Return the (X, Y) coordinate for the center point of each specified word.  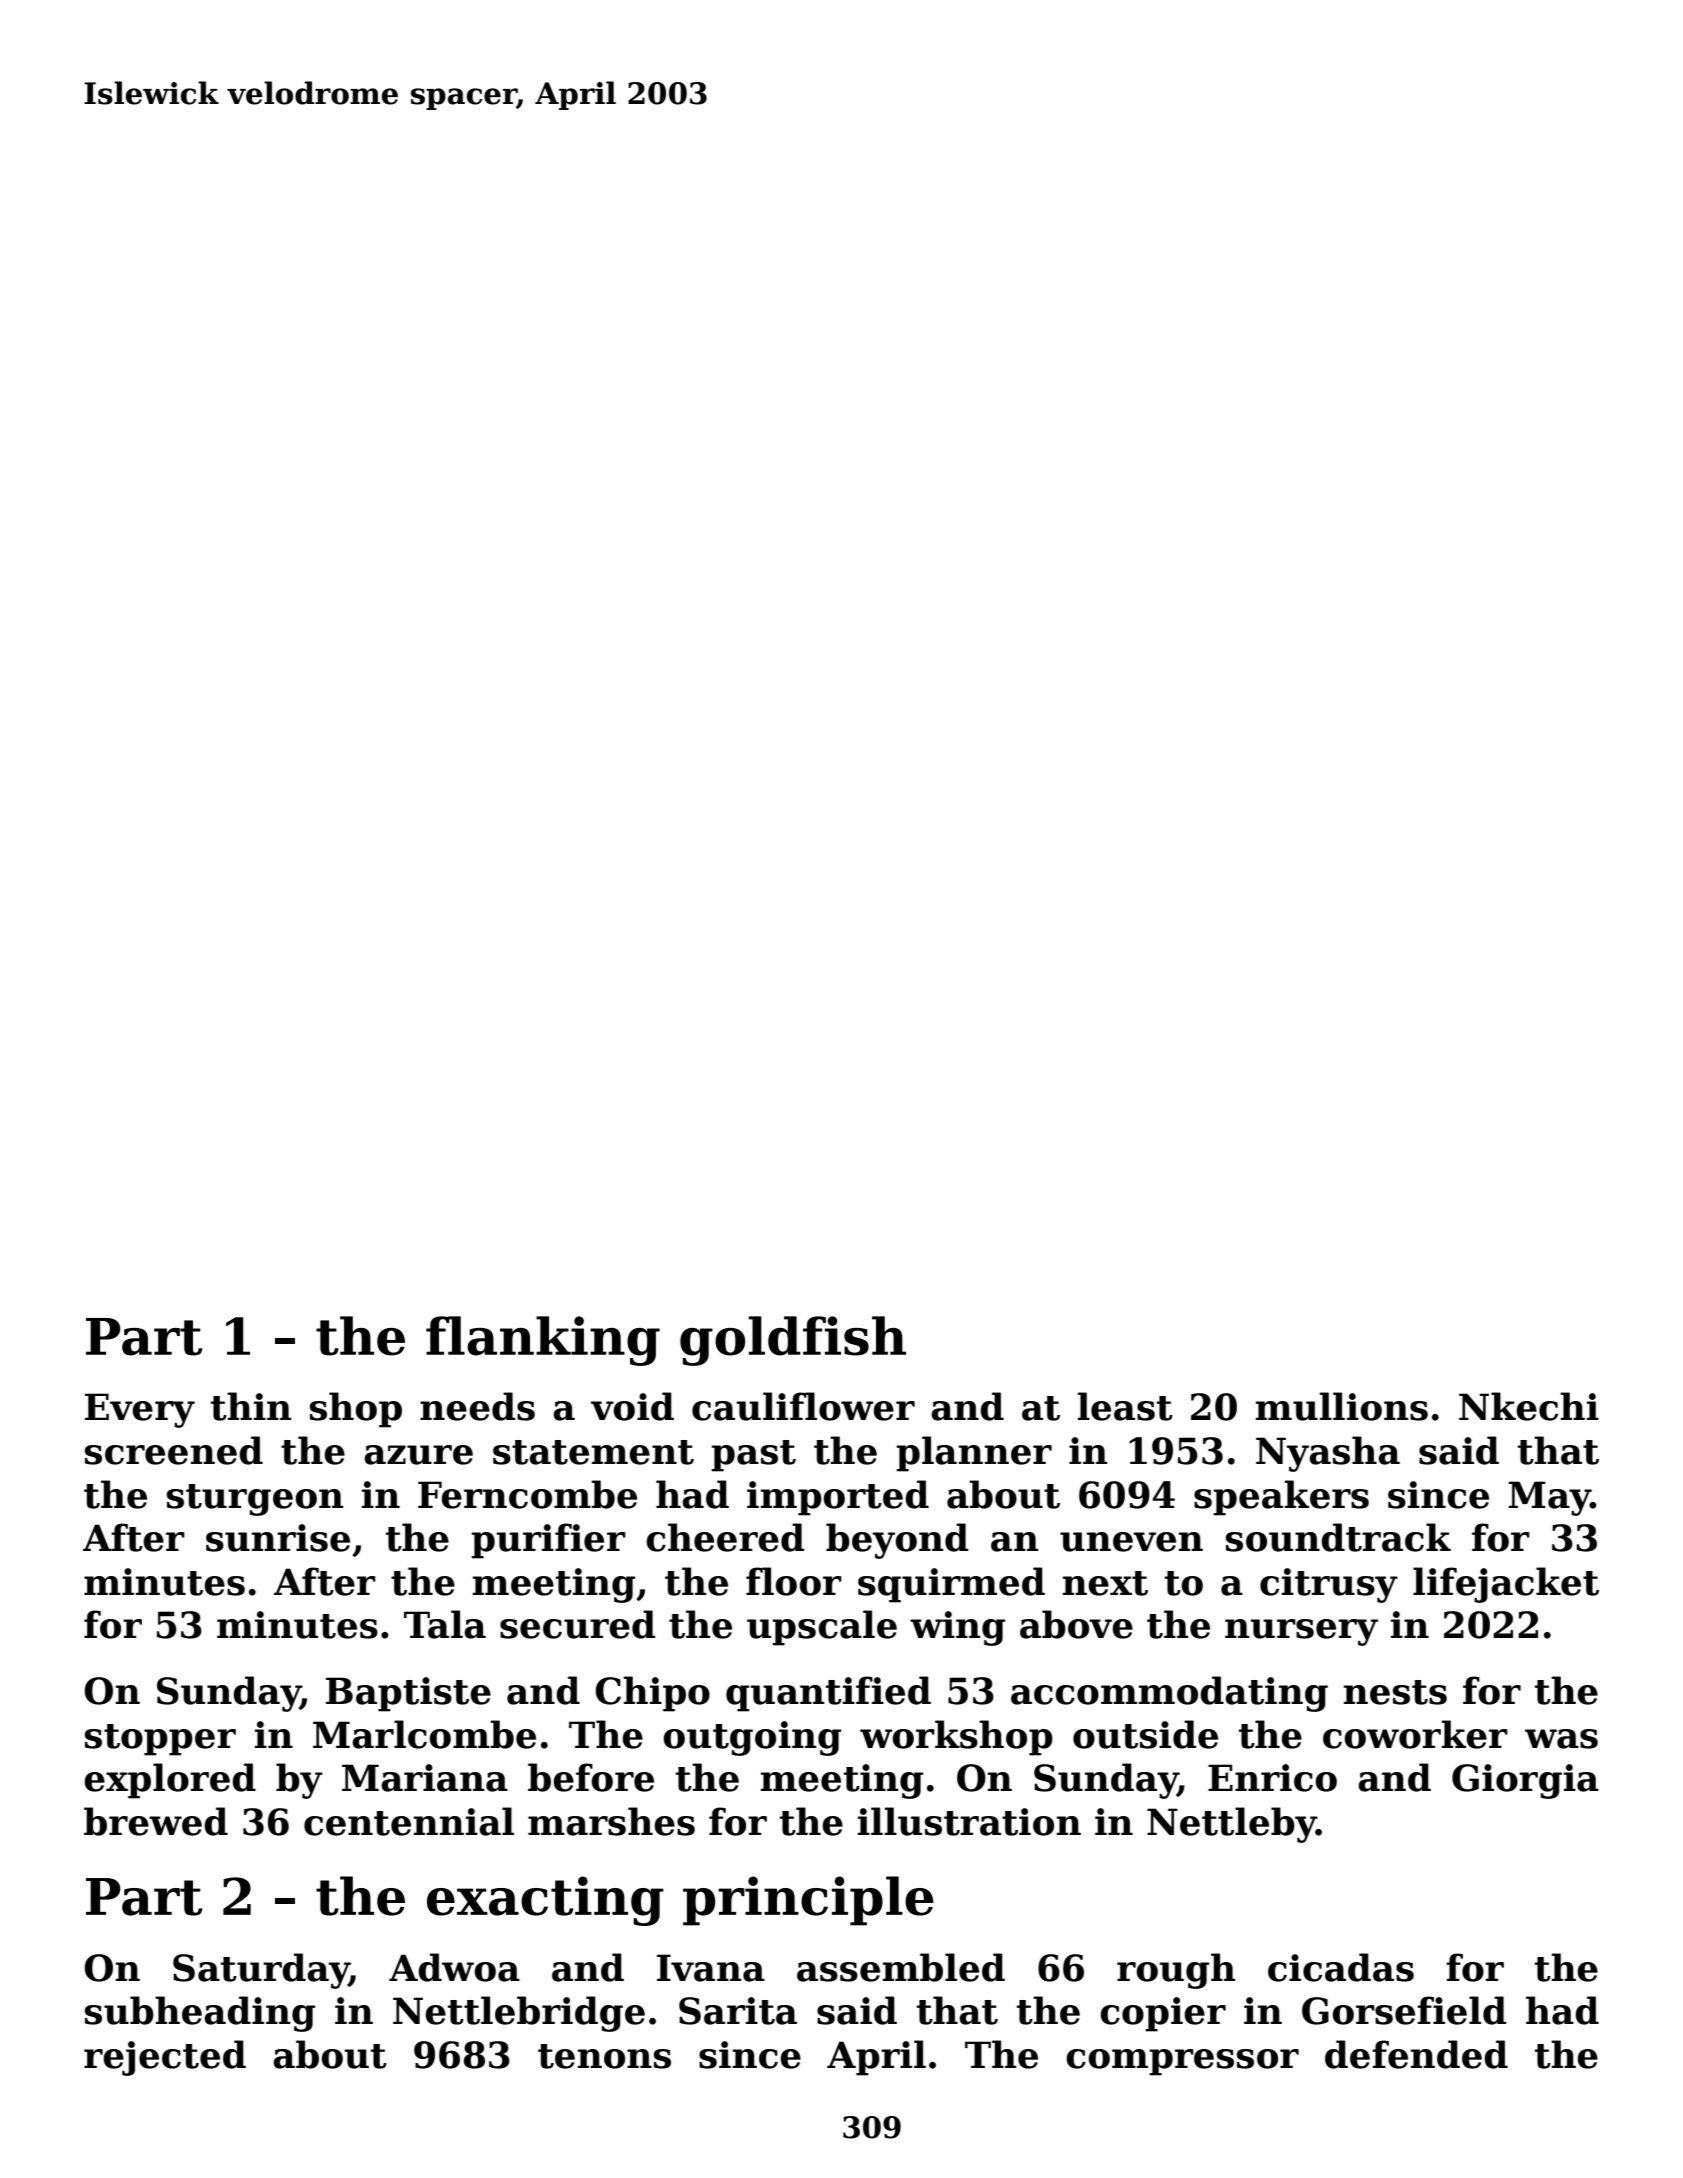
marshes (611, 1821)
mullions (1342, 1406)
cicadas (1341, 1967)
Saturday (261, 1971)
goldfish (793, 1341)
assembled (901, 1967)
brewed (156, 1821)
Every (140, 1410)
